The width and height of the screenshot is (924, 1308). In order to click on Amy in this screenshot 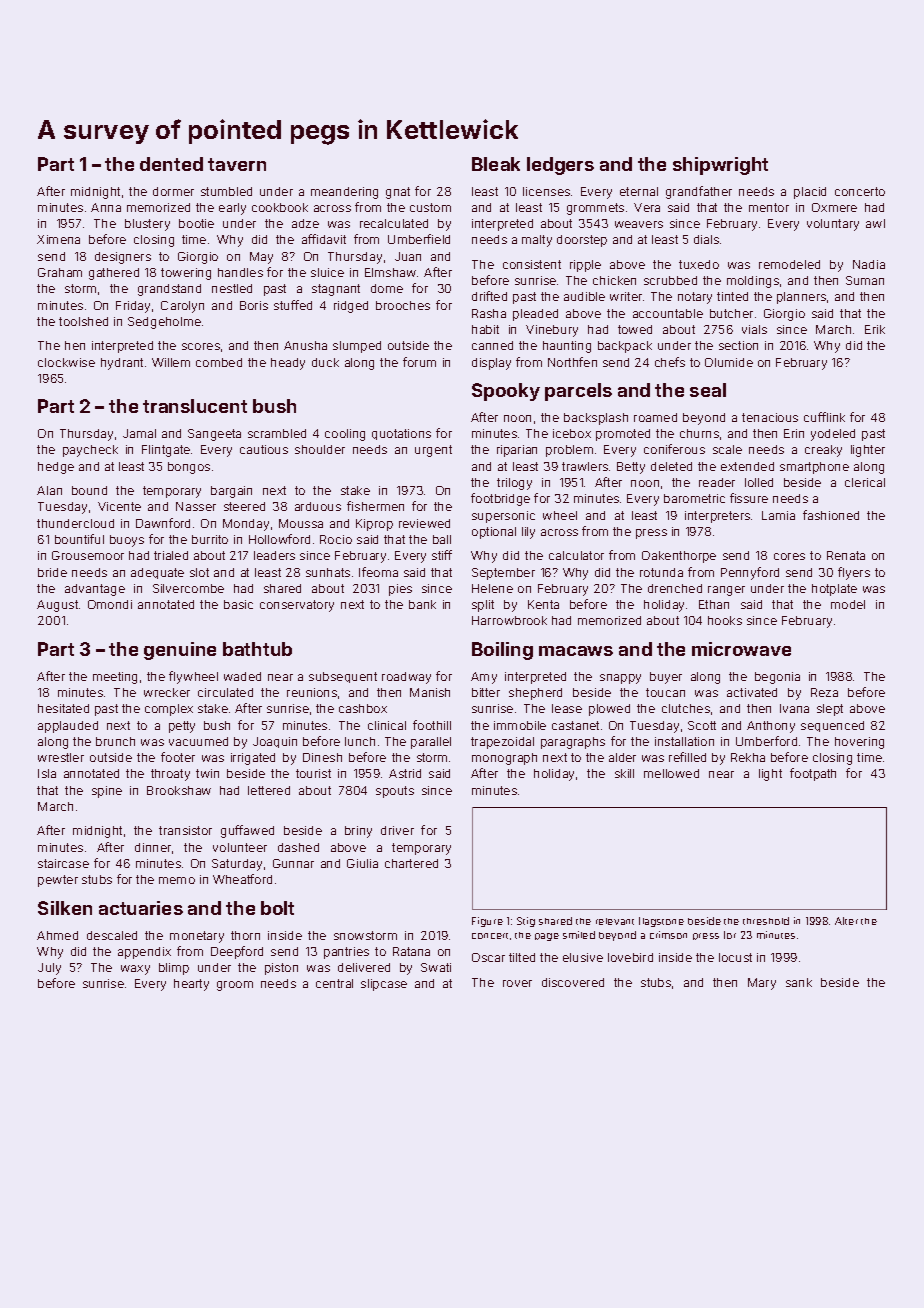, I will do `click(484, 678)`.
